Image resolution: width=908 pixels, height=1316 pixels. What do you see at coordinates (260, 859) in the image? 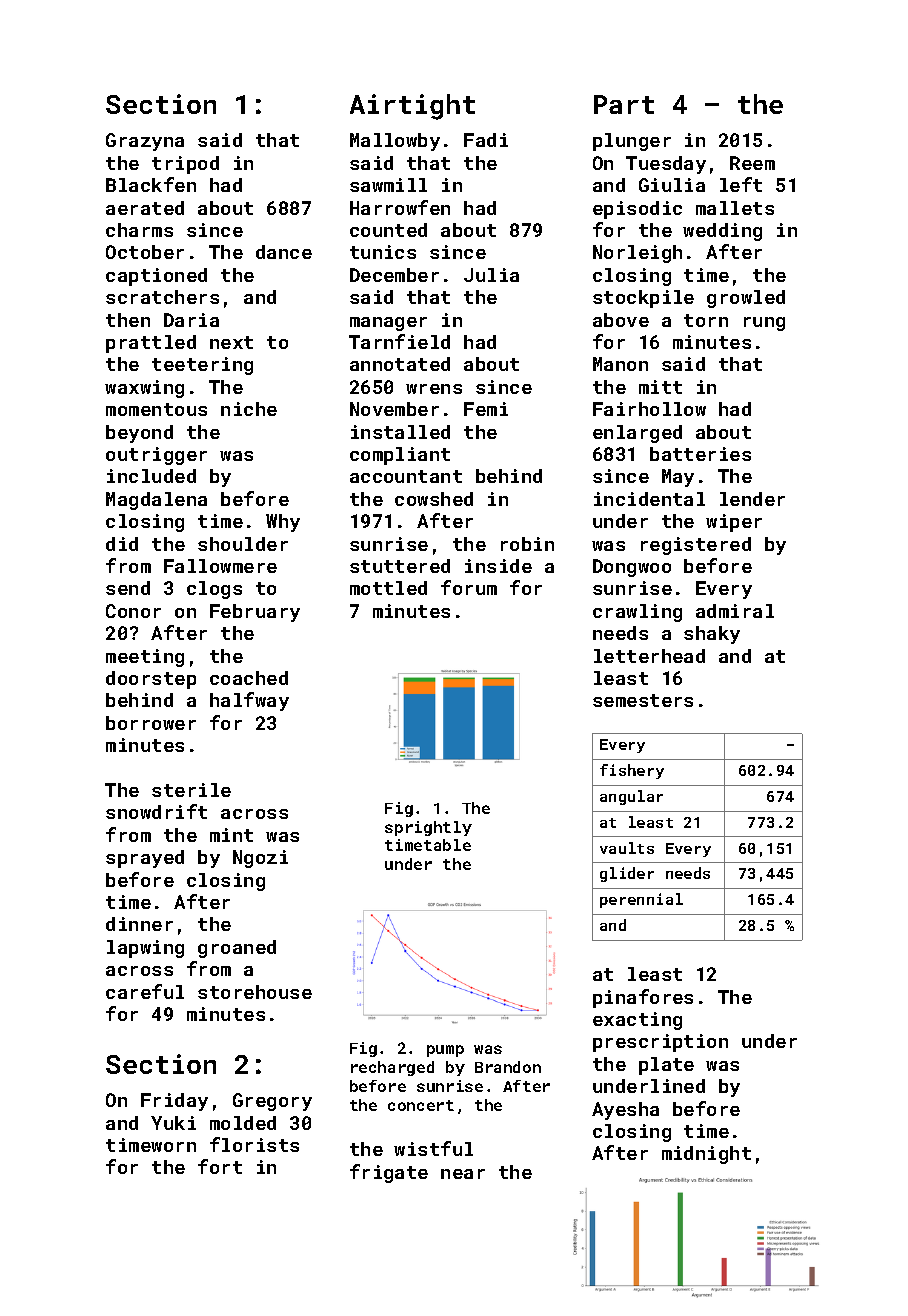
I see `Ngozi` at bounding box center [260, 859].
